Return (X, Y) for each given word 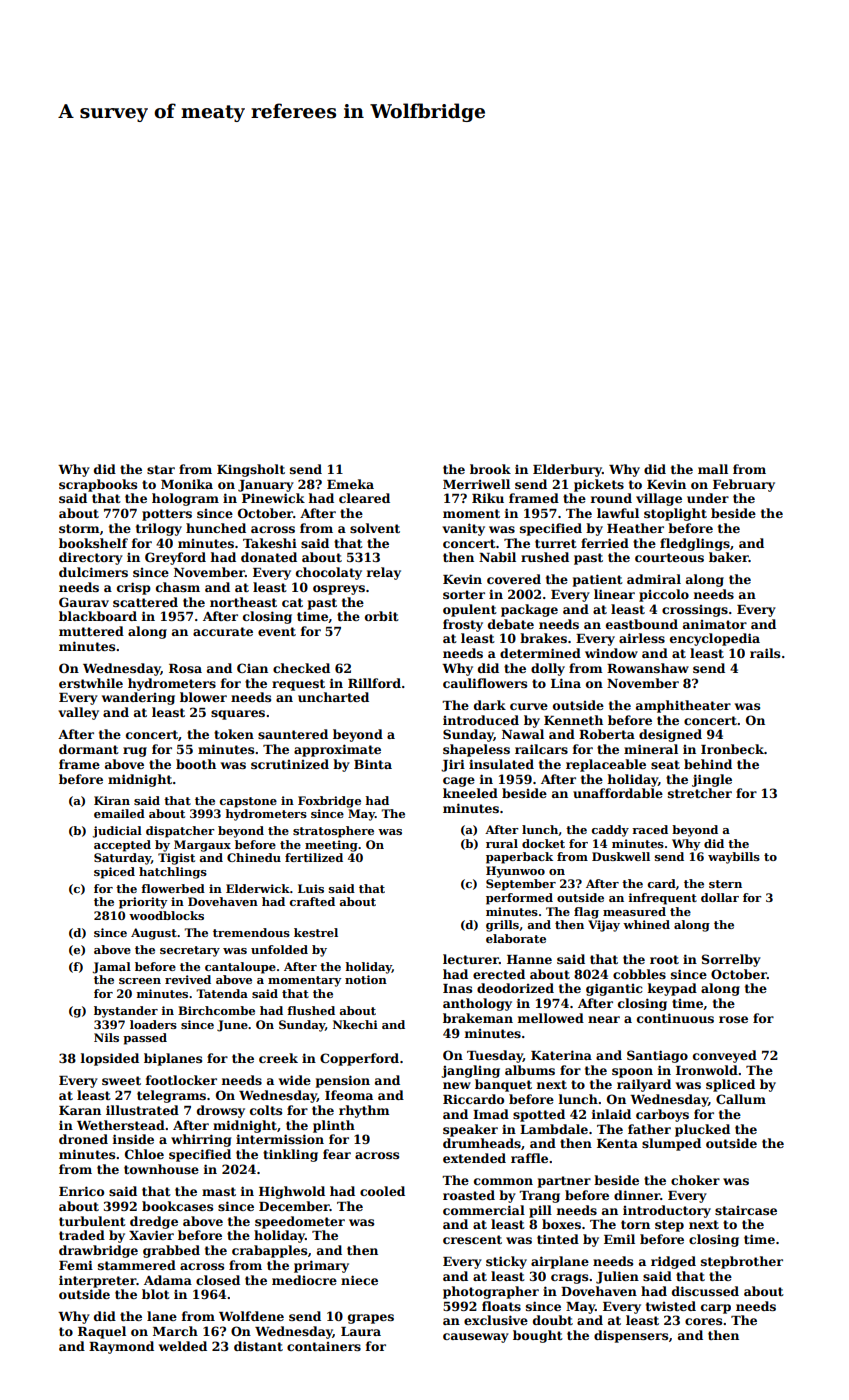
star (161, 469)
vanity (463, 529)
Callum (741, 1099)
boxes (561, 1224)
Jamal (111, 968)
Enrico (81, 1191)
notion (366, 979)
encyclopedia (715, 639)
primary (321, 1266)
